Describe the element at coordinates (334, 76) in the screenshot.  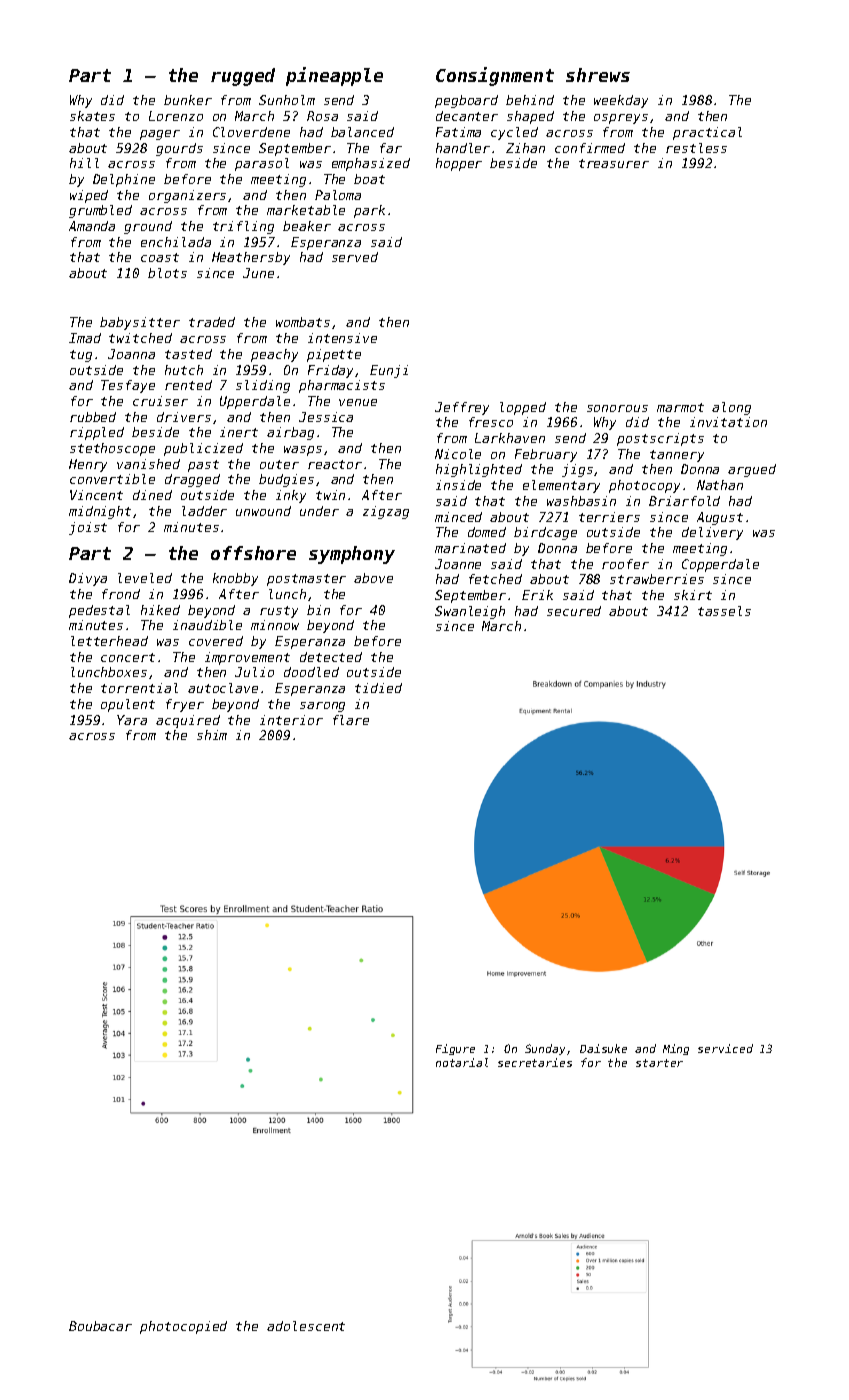
I see `pineapple` at that location.
